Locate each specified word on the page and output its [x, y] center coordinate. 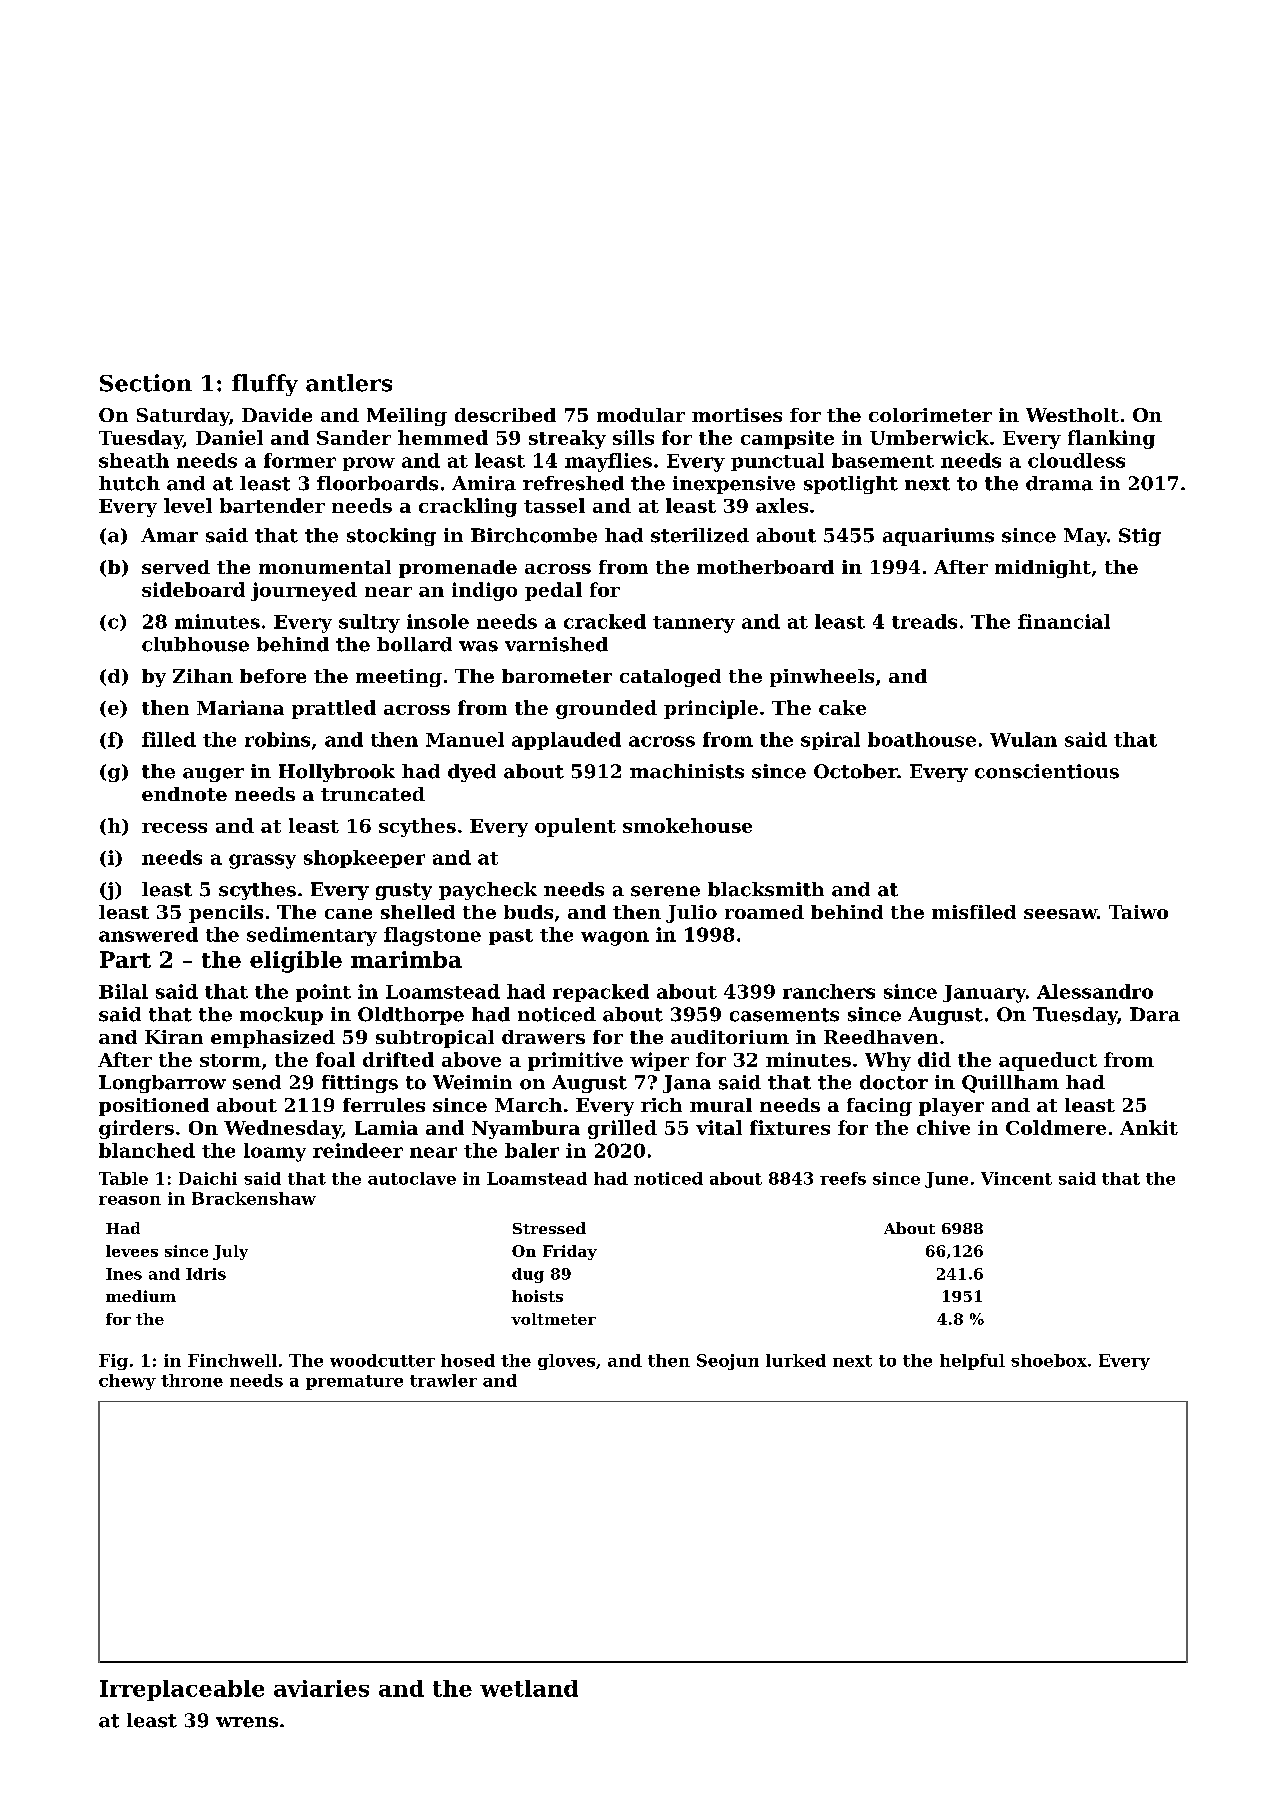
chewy [127, 1382]
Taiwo [1138, 912]
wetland [529, 1688]
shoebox [1049, 1360]
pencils [226, 914]
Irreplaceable [182, 1690]
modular [641, 415]
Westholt [1072, 415]
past [511, 937]
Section [146, 383]
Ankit [1149, 1127]
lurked [796, 1360]
